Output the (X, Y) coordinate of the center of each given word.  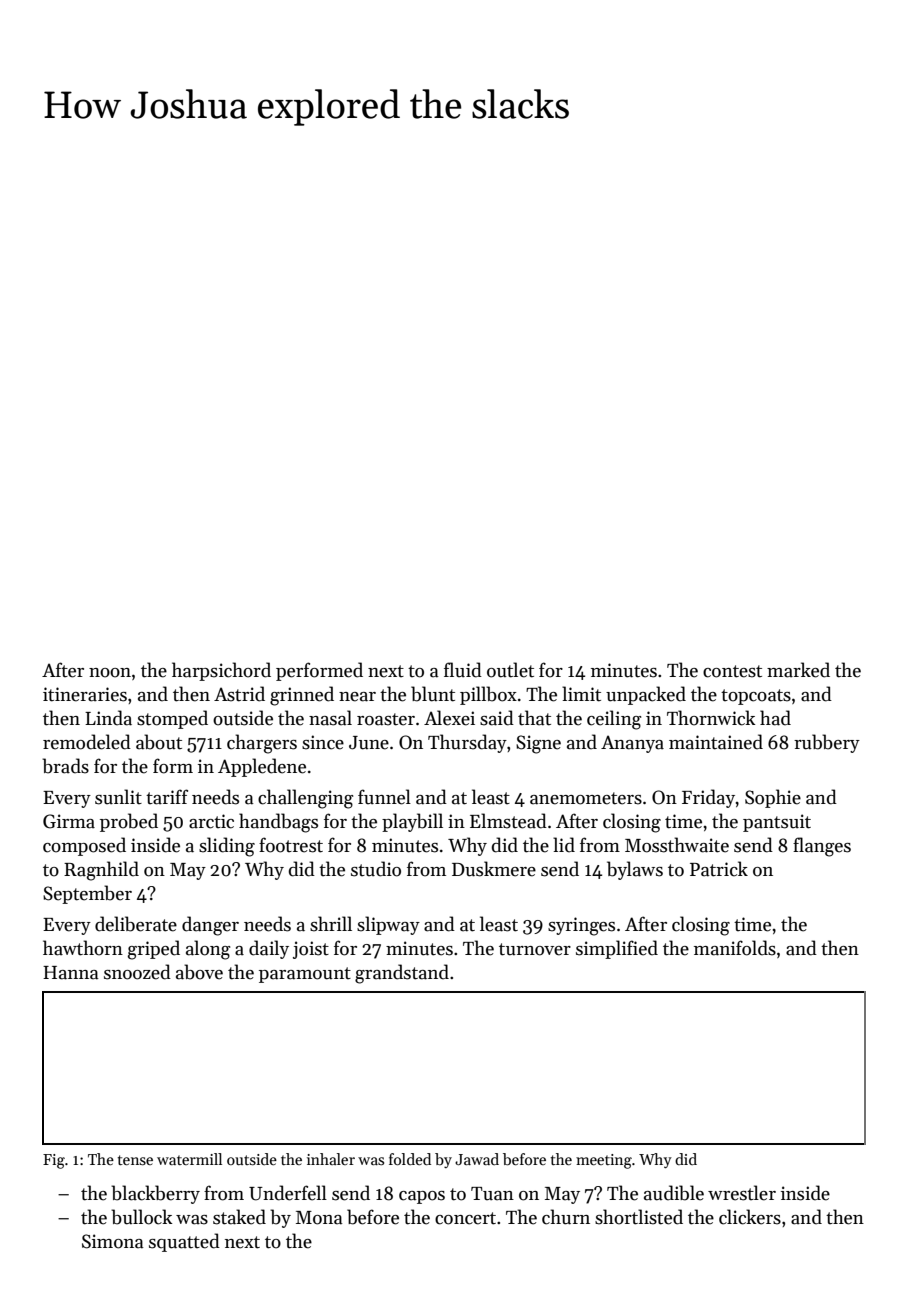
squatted (184, 1242)
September (87, 894)
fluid (463, 670)
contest (732, 671)
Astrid (239, 694)
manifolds (735, 948)
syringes (581, 926)
